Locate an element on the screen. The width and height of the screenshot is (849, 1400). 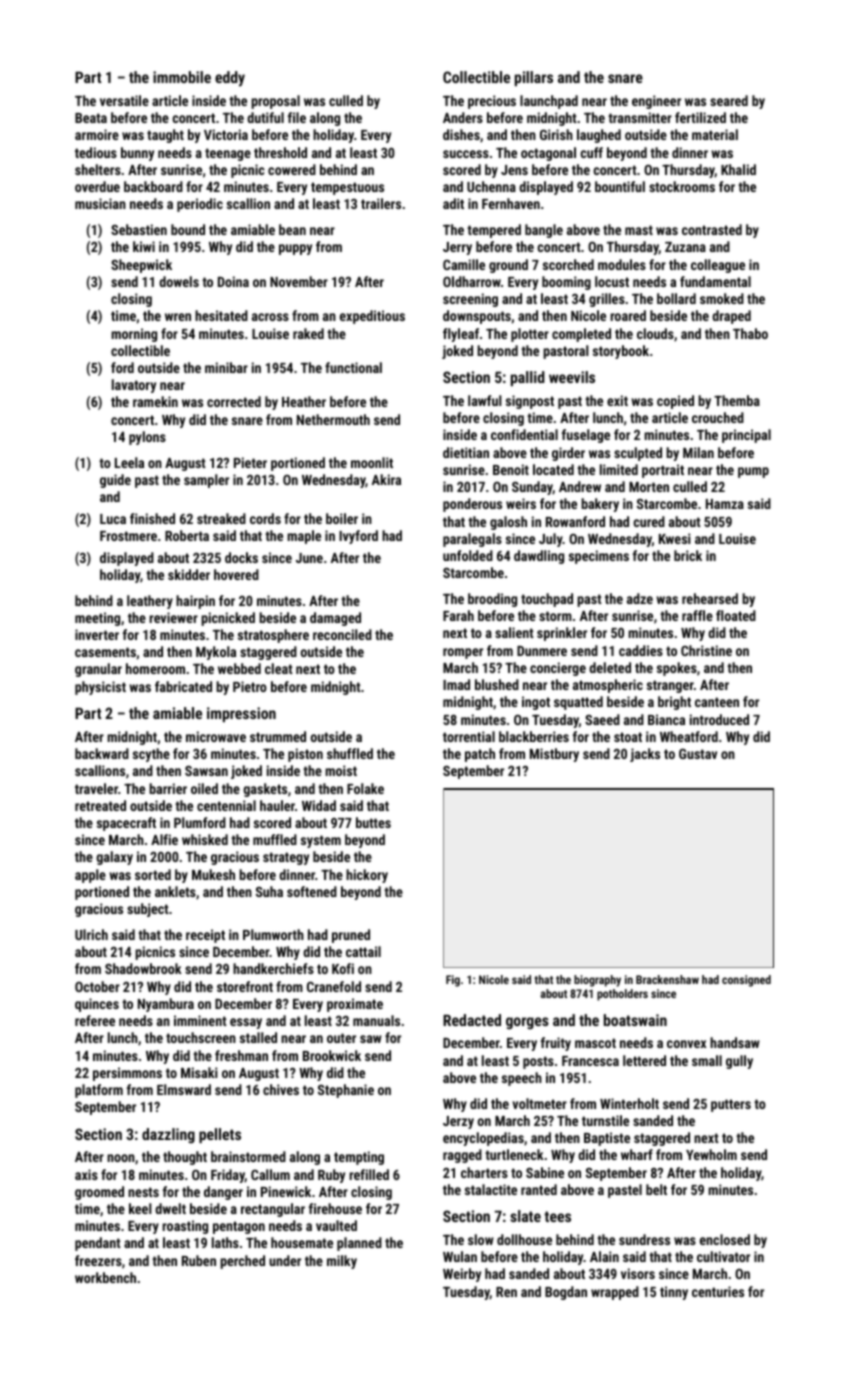
skidder is located at coordinates (189, 574).
